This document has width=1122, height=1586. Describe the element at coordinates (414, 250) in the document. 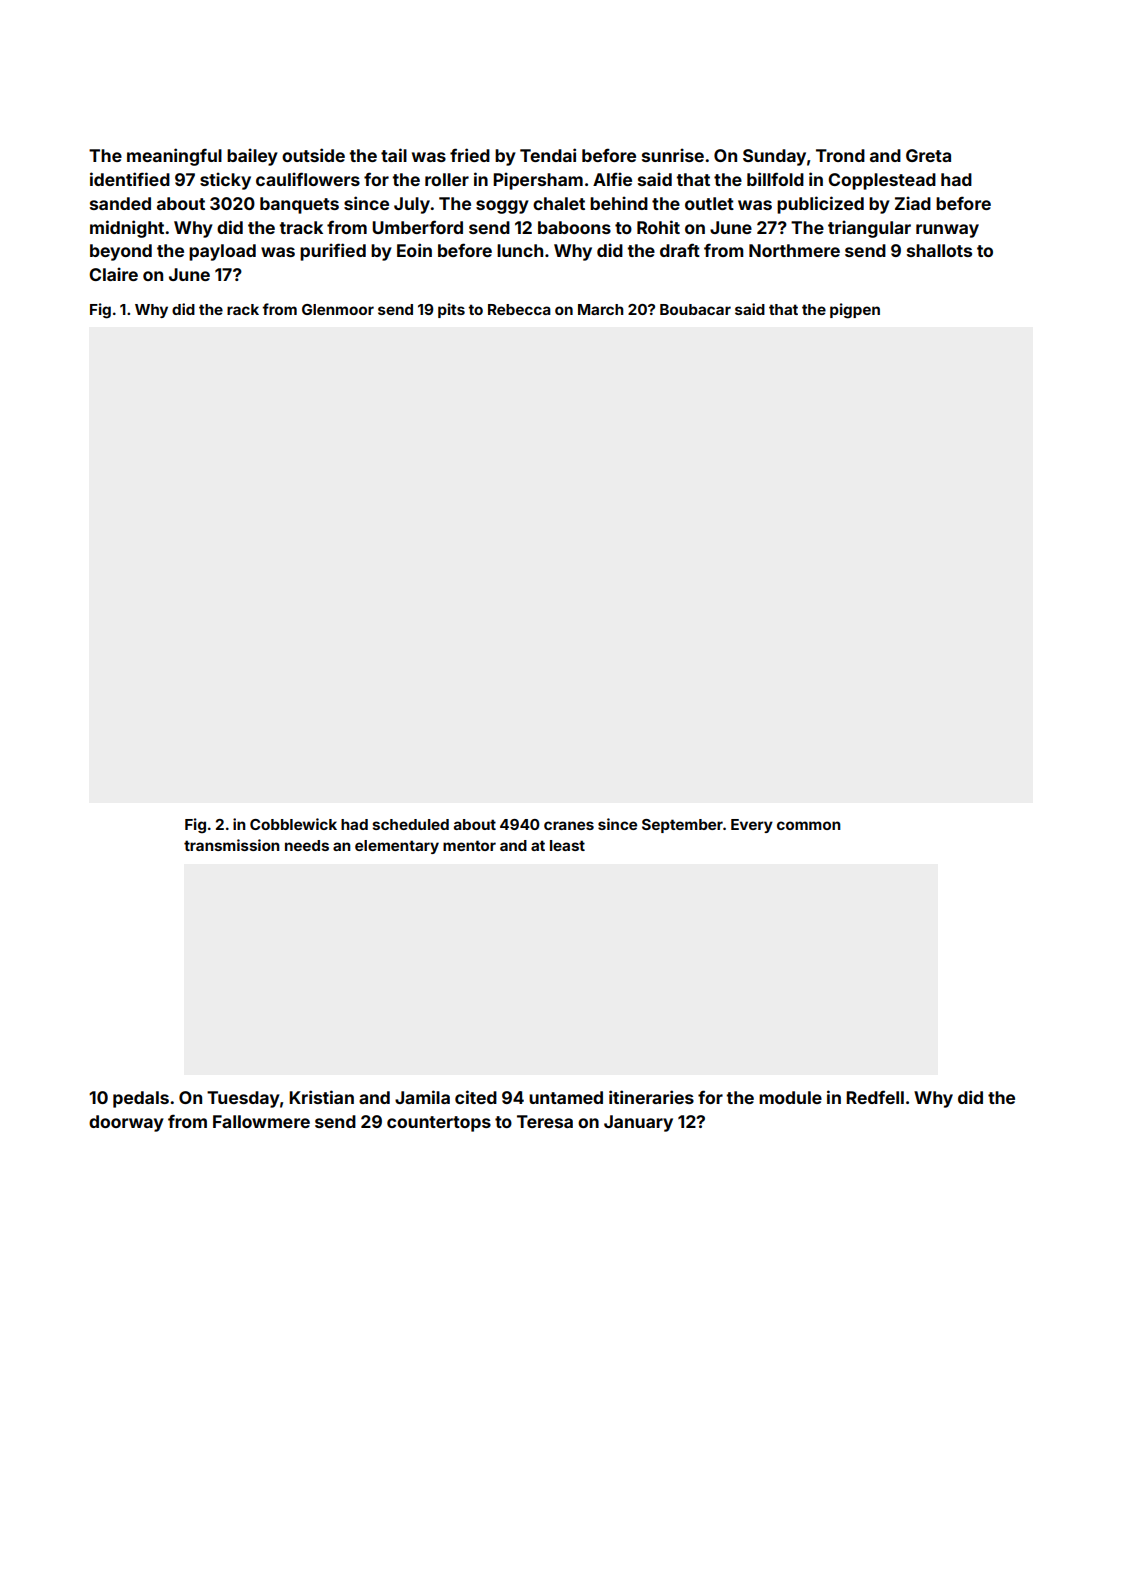

I see `Eoin` at that location.
